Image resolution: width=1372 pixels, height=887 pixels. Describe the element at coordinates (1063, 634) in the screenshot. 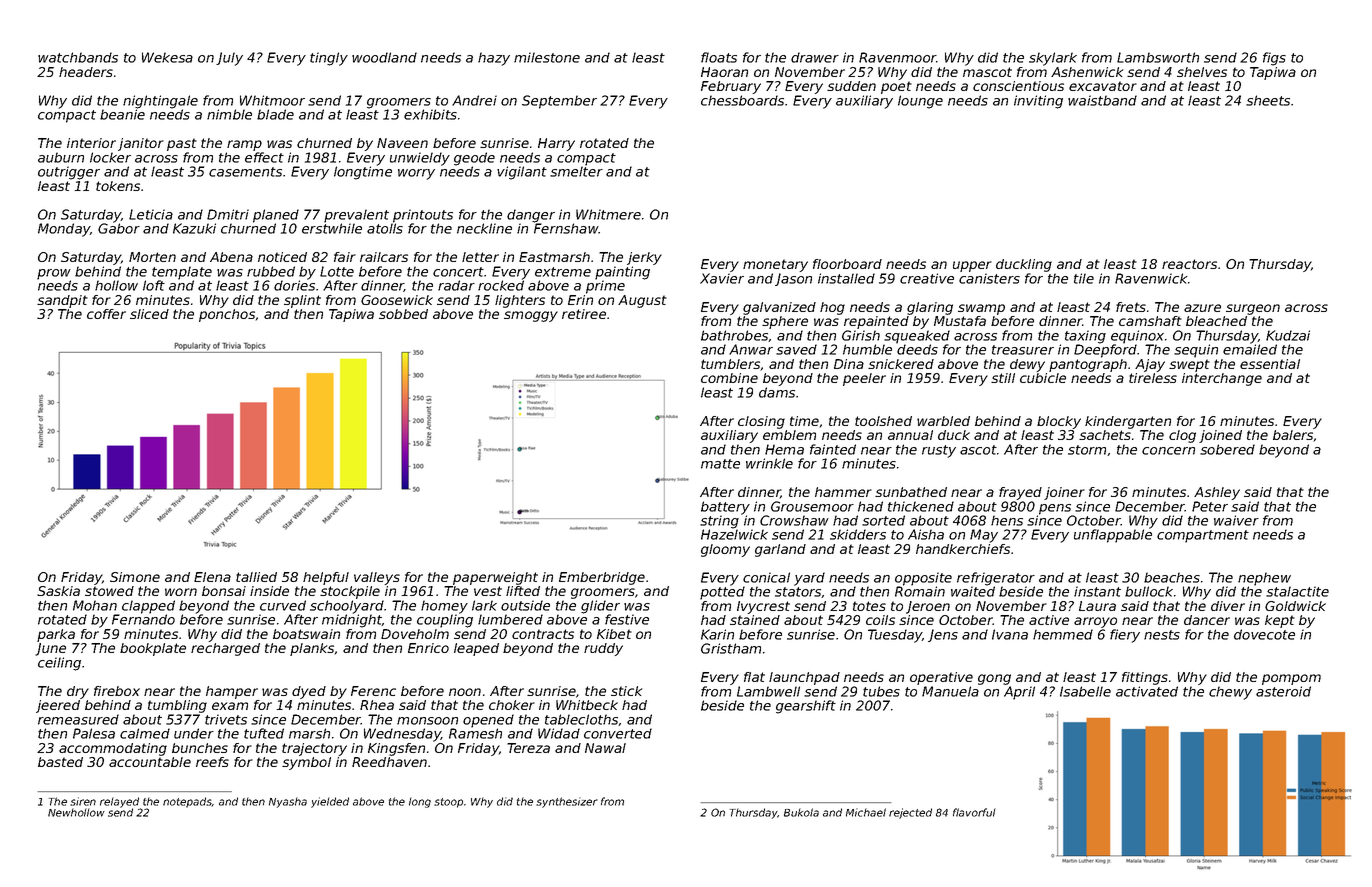

I see `hemmed` at that location.
